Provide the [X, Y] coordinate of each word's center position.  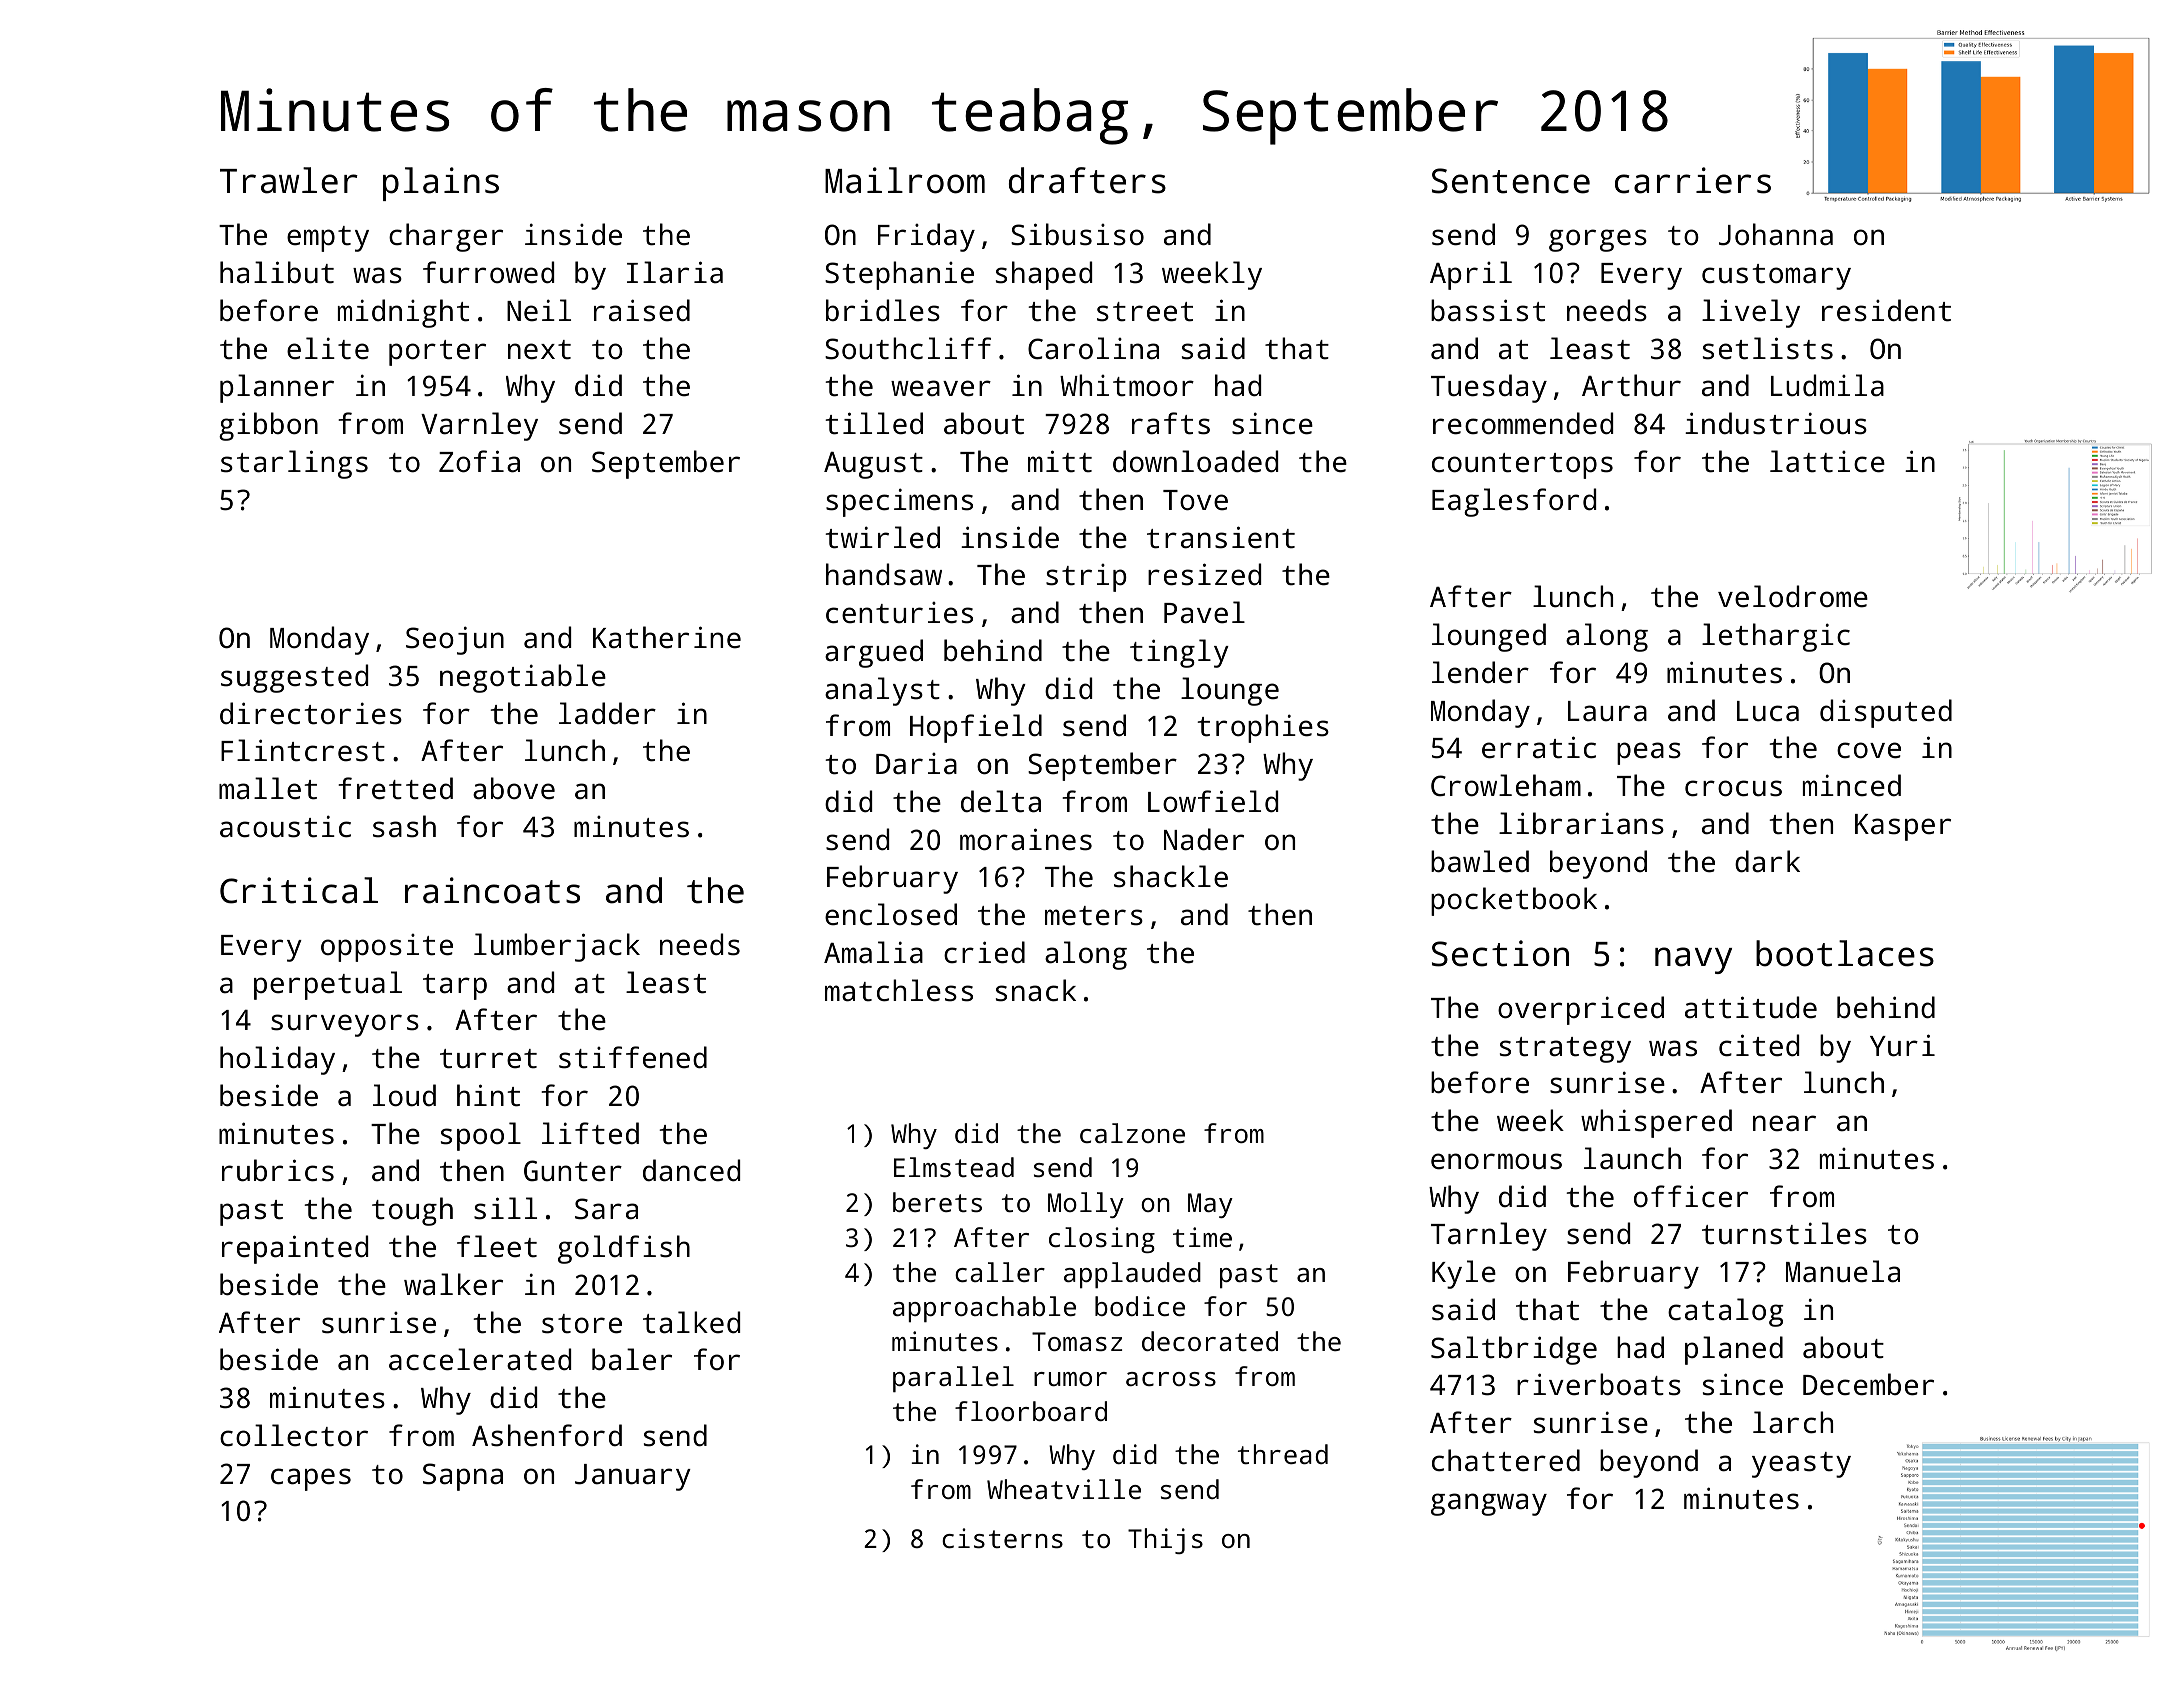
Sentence [1511, 181]
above [514, 788]
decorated [1210, 1341]
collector [294, 1435]
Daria [916, 764]
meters [1094, 916]
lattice [1827, 461]
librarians [1581, 823]
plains [441, 184]
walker [453, 1284]
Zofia [479, 461]
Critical [299, 890]
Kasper [1903, 827]
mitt [1060, 461]
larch [1793, 1422]
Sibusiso [1077, 234]
